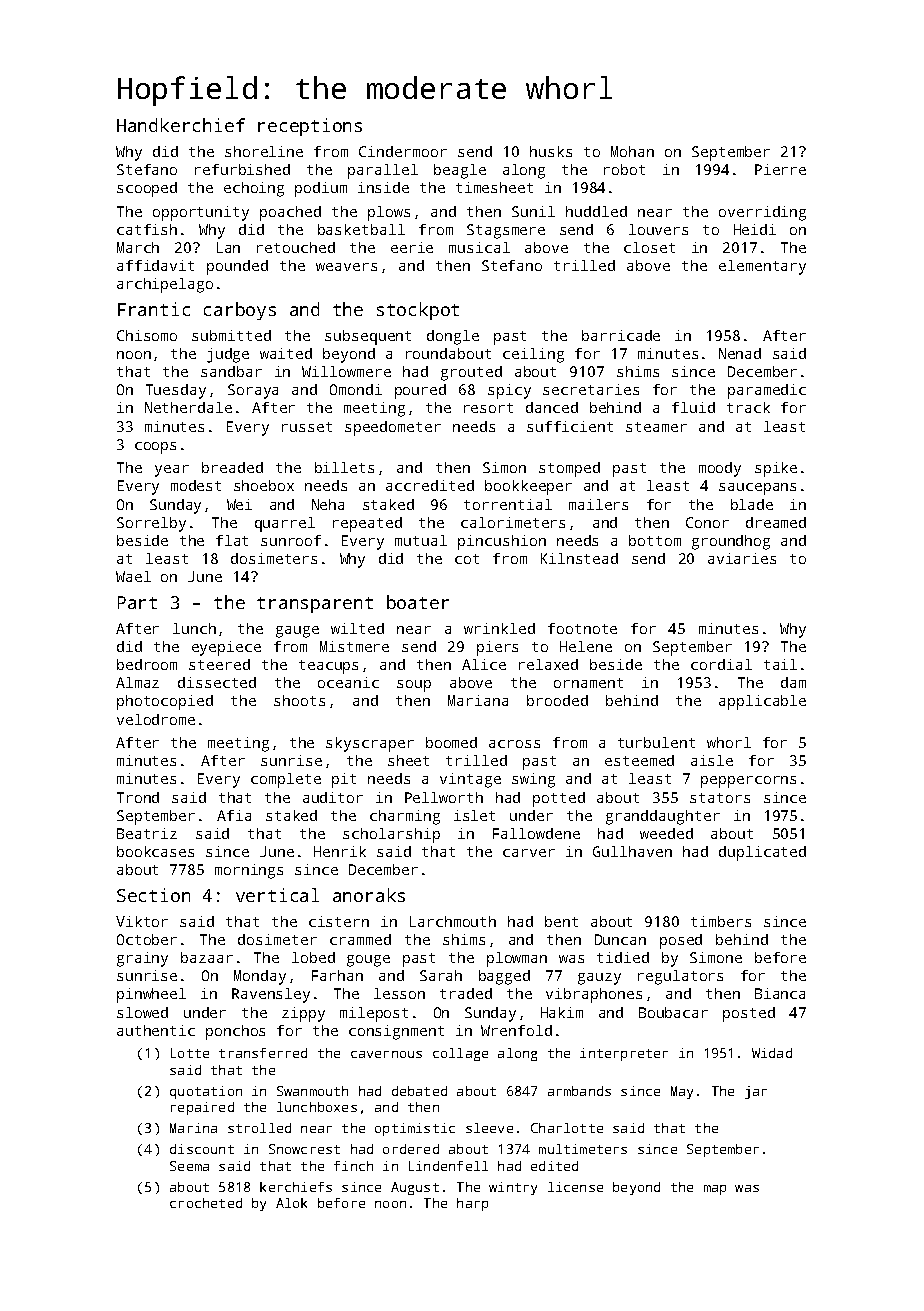 This image has height=1311, width=924. Describe the element at coordinates (740, 353) in the image. I see `Nenad` at that location.
